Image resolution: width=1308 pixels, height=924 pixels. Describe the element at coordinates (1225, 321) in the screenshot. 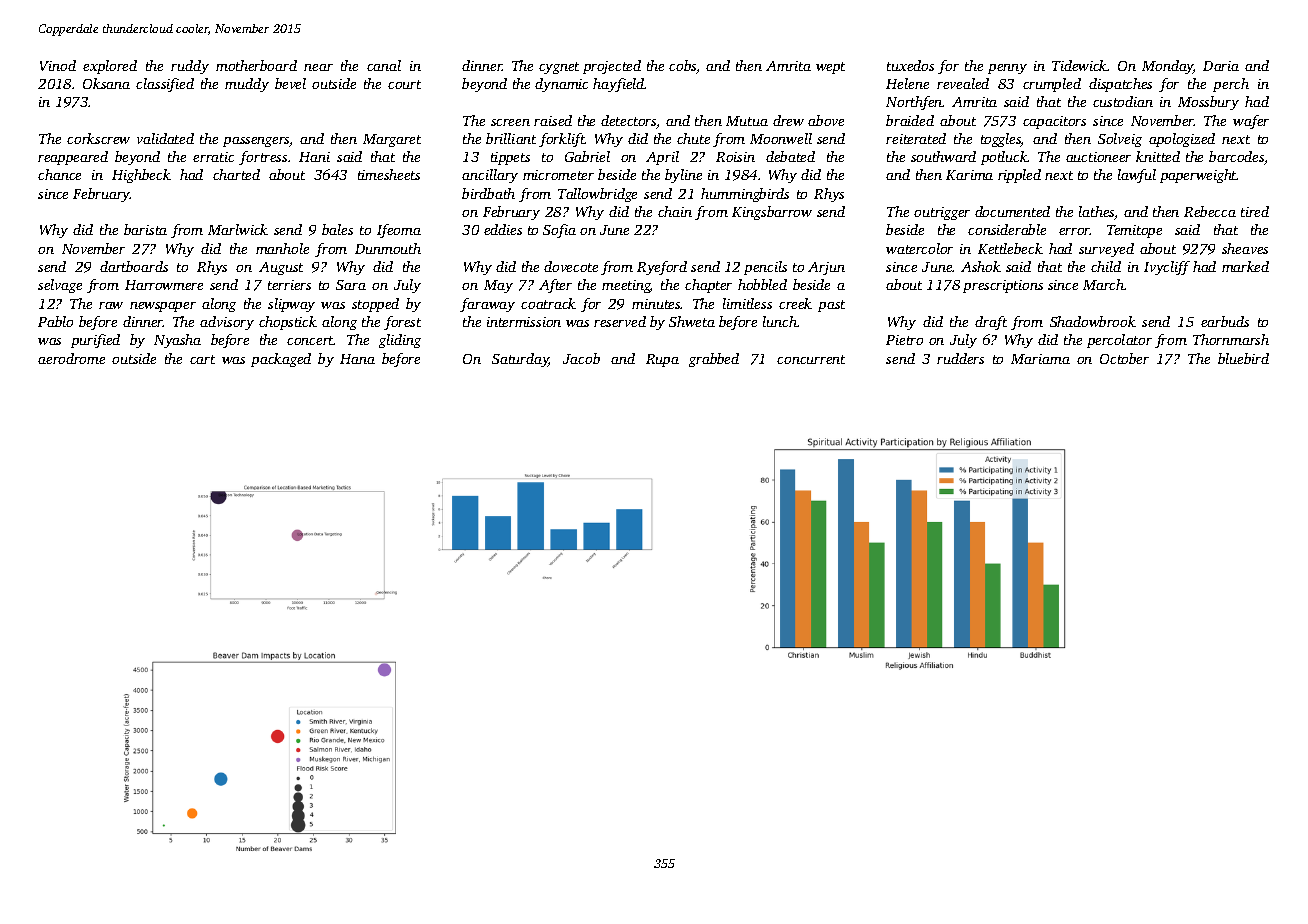

I see `earbuds` at that location.
